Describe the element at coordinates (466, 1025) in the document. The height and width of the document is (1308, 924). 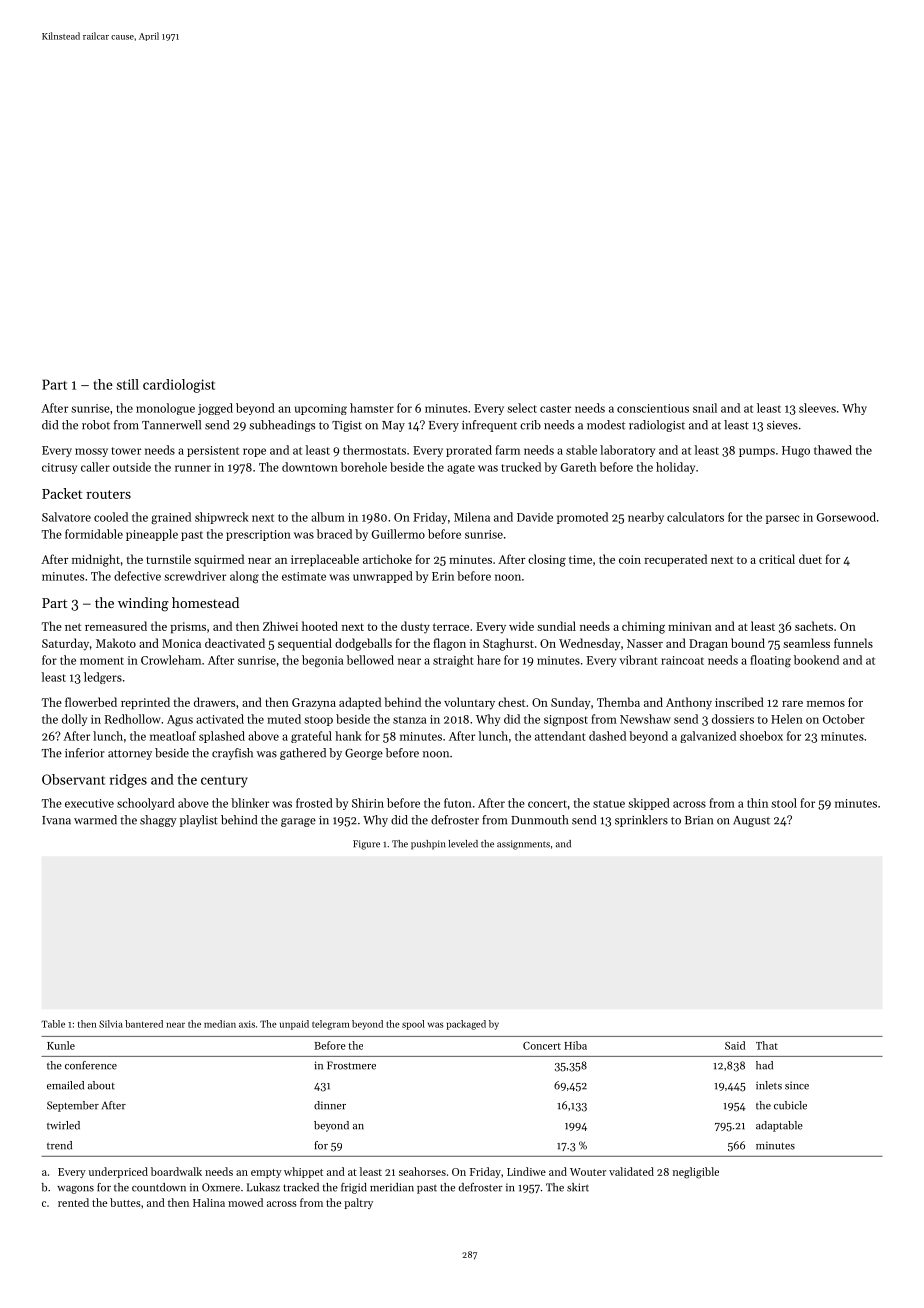
I see `packaged` at that location.
